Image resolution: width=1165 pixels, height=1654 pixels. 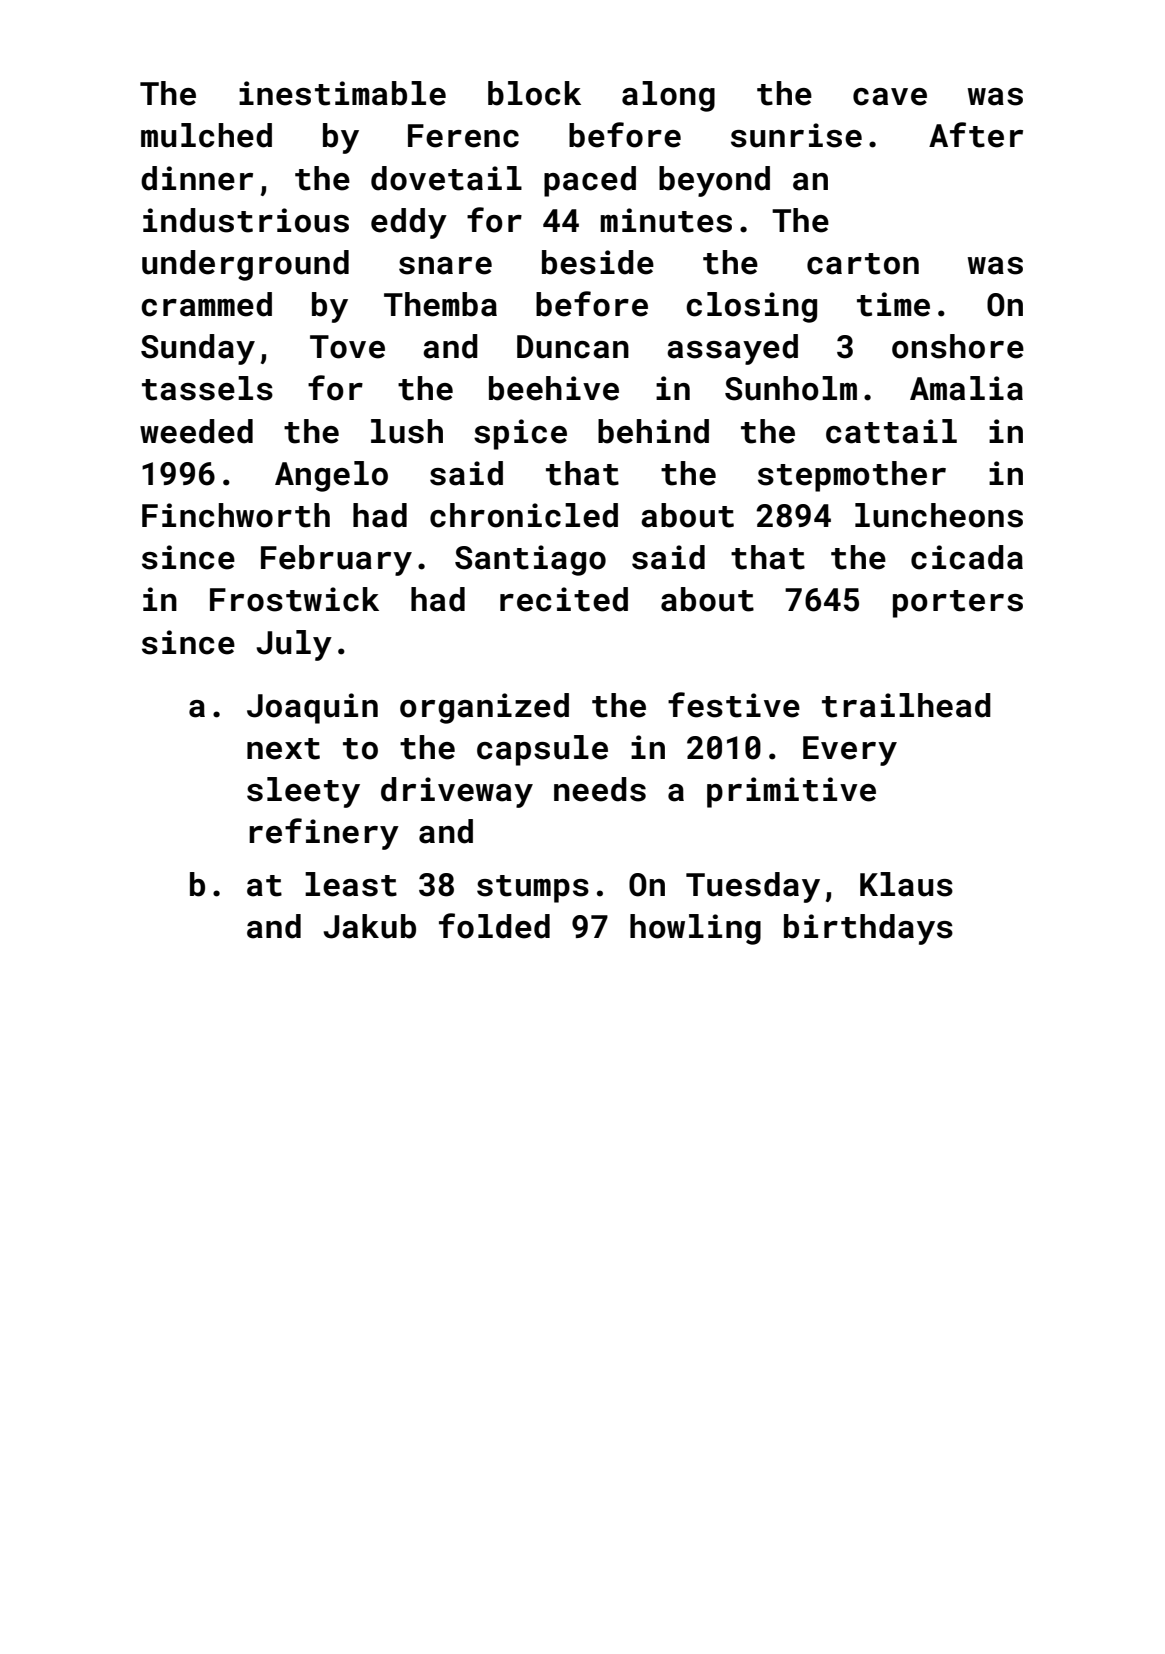 What do you see at coordinates (206, 304) in the screenshot?
I see `crammed` at bounding box center [206, 304].
